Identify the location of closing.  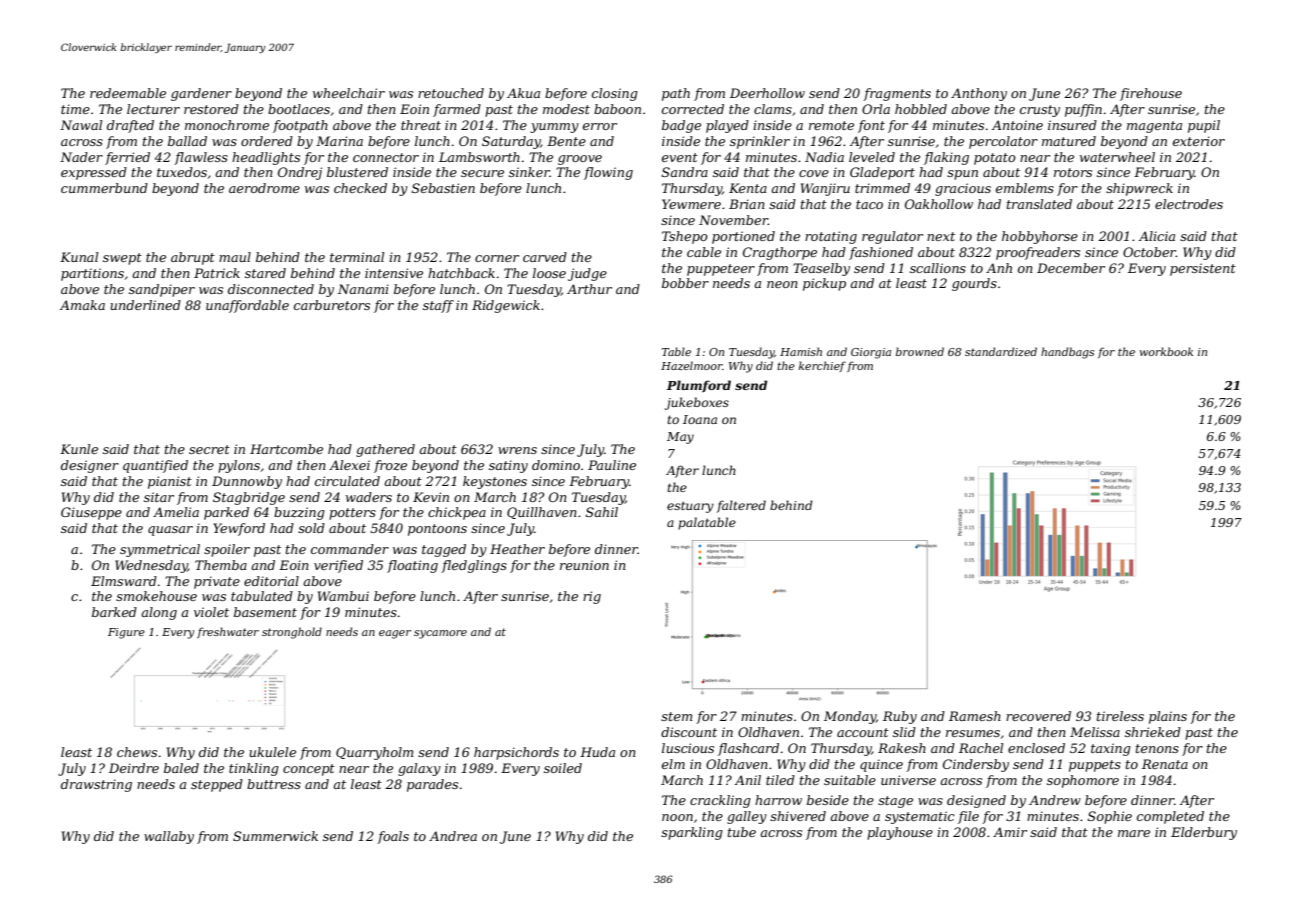
(615, 94).
